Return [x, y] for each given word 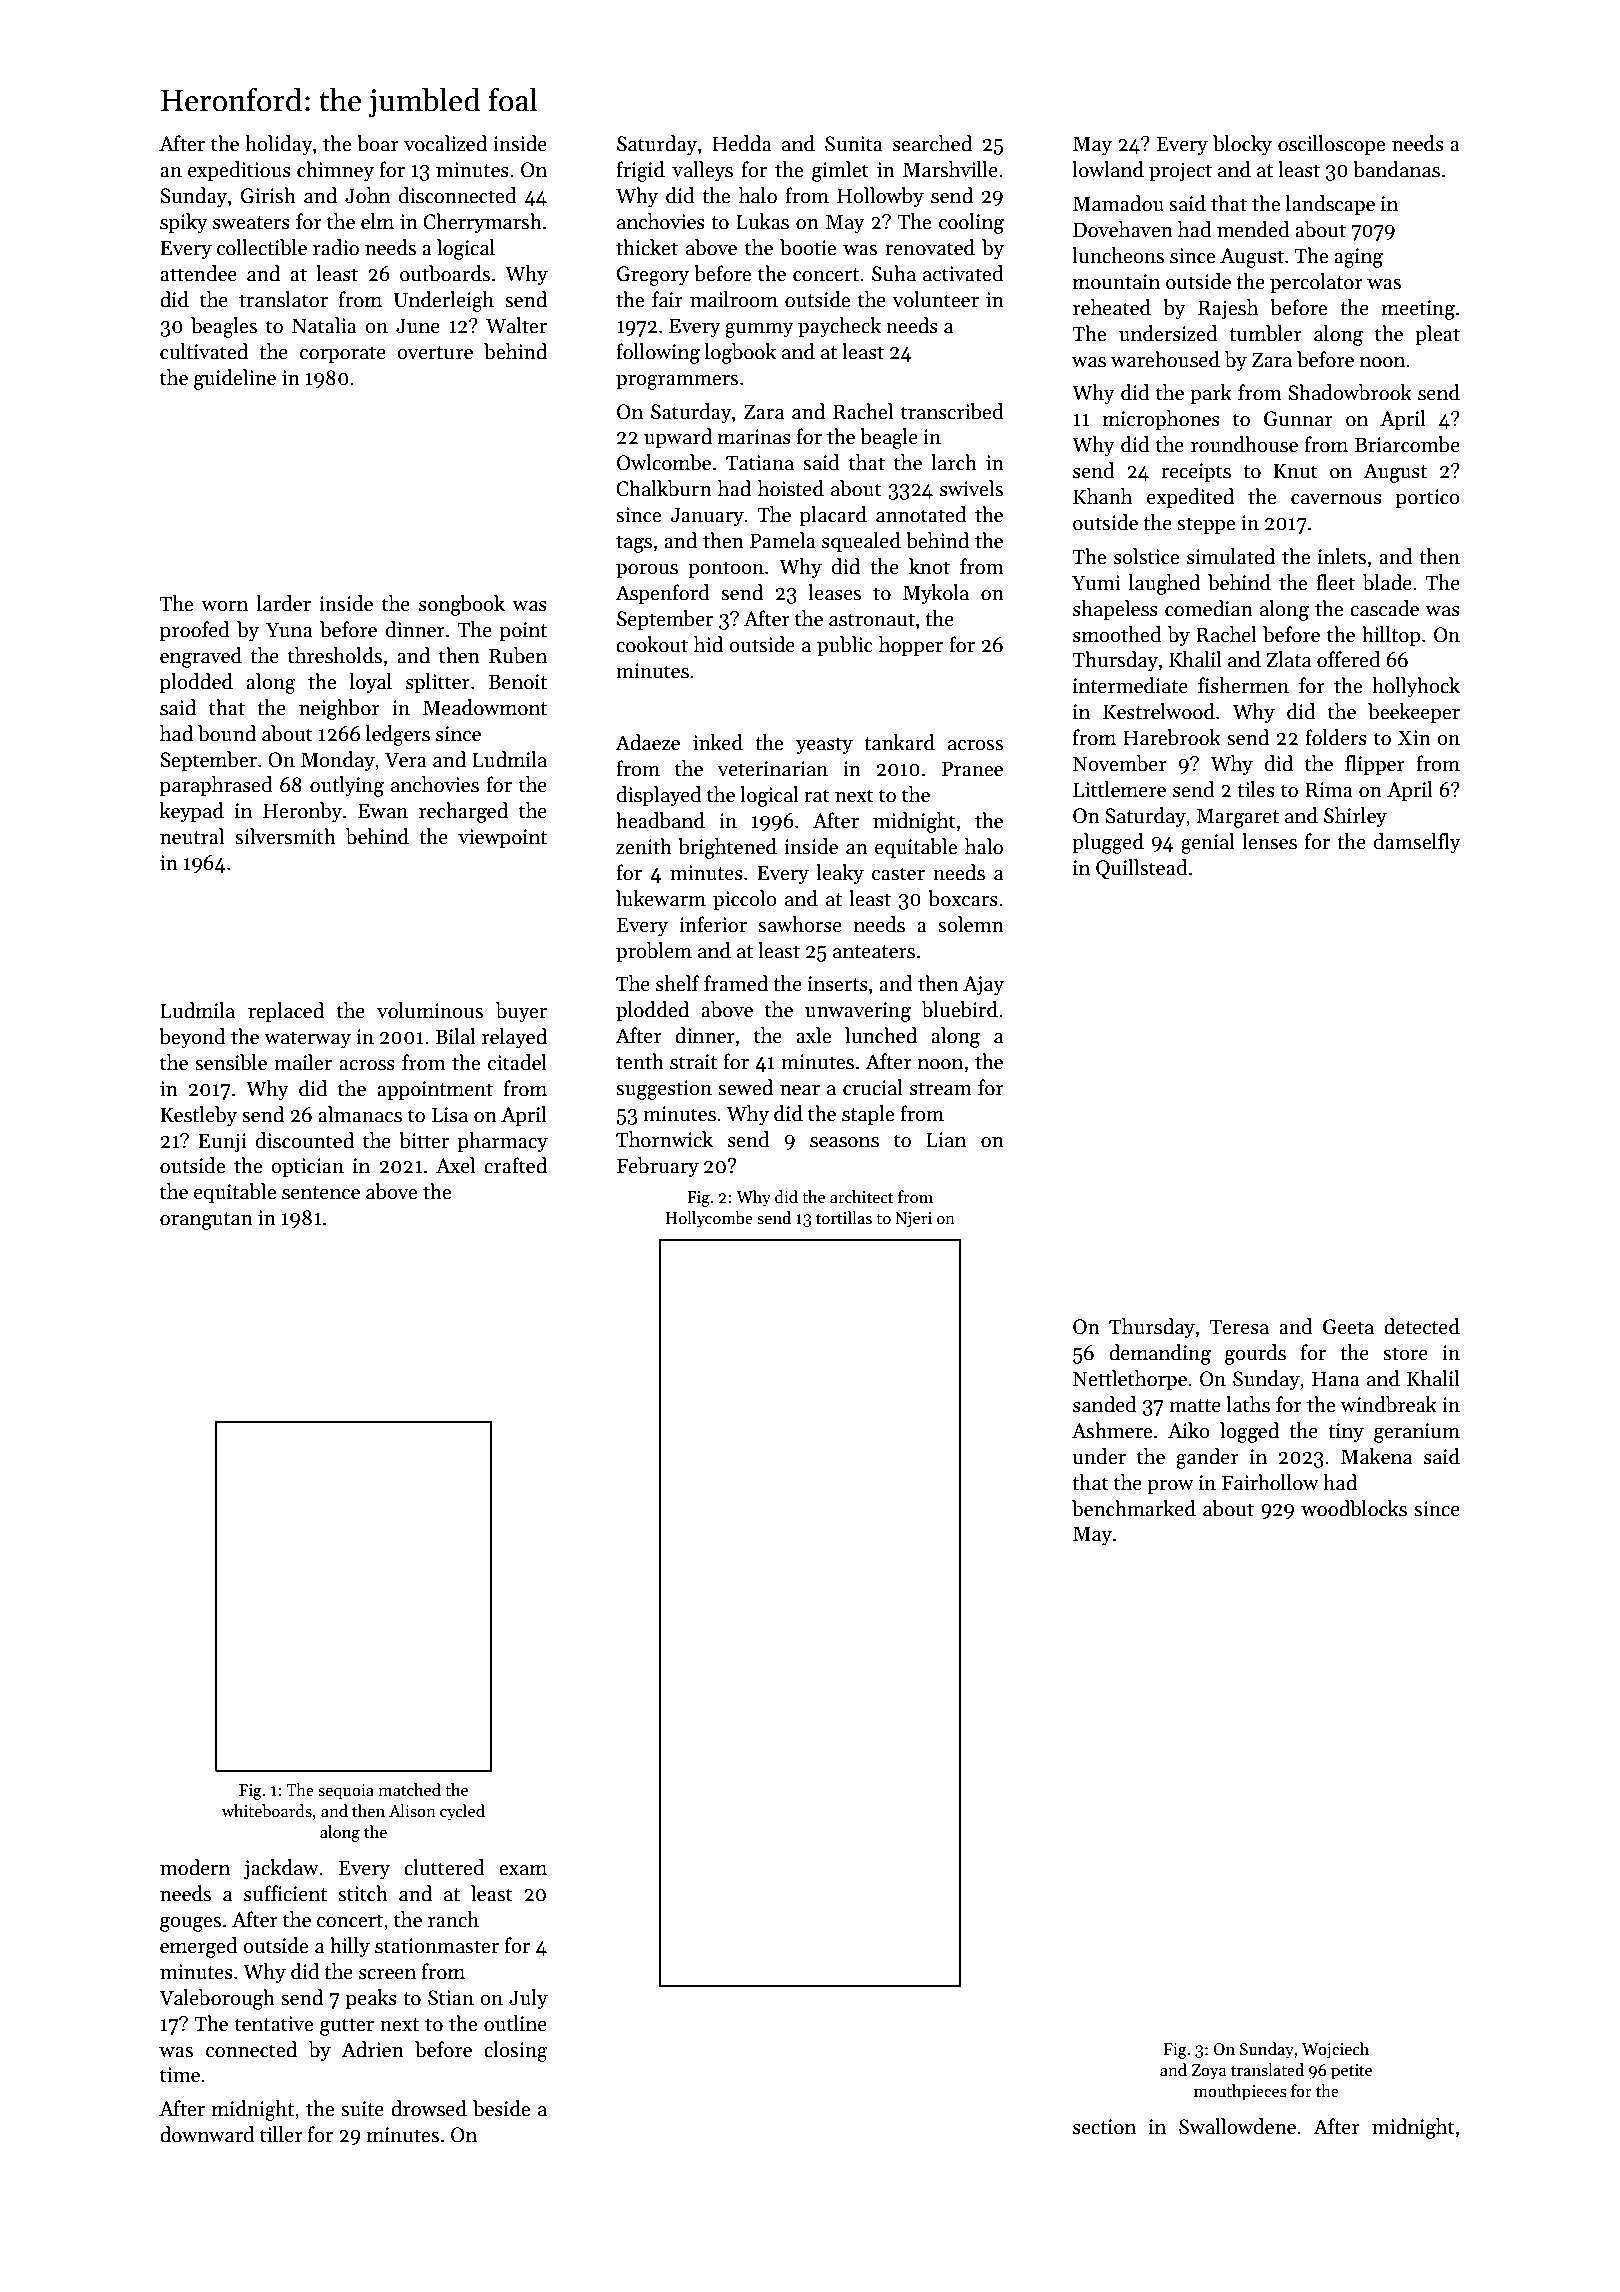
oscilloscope [1331, 145]
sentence [321, 1193]
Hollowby [880, 197]
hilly [350, 1947]
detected [1422, 1326]
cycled [462, 1812]
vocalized [445, 143]
